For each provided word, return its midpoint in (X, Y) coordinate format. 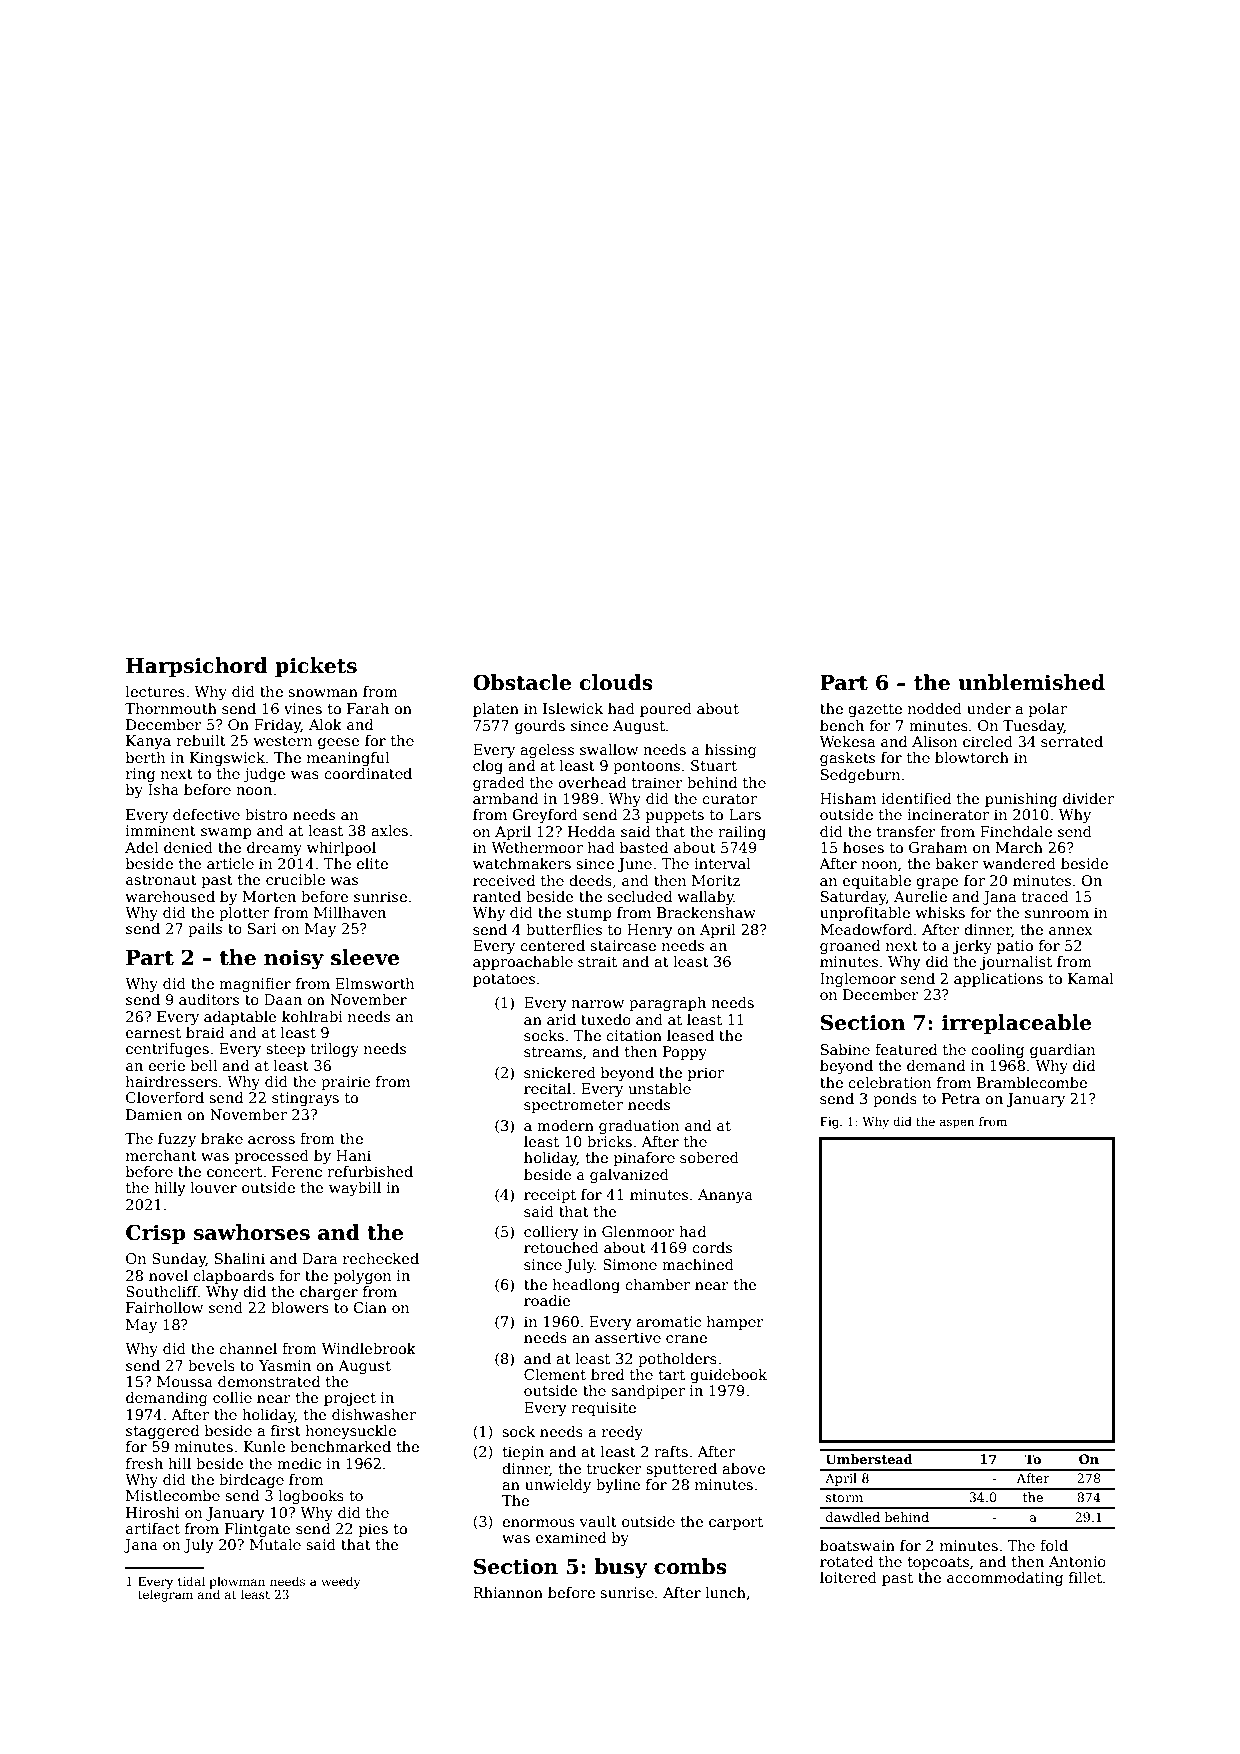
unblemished (1031, 682)
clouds (616, 682)
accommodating (1005, 1579)
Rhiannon (508, 1592)
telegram (165, 1595)
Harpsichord (197, 667)
